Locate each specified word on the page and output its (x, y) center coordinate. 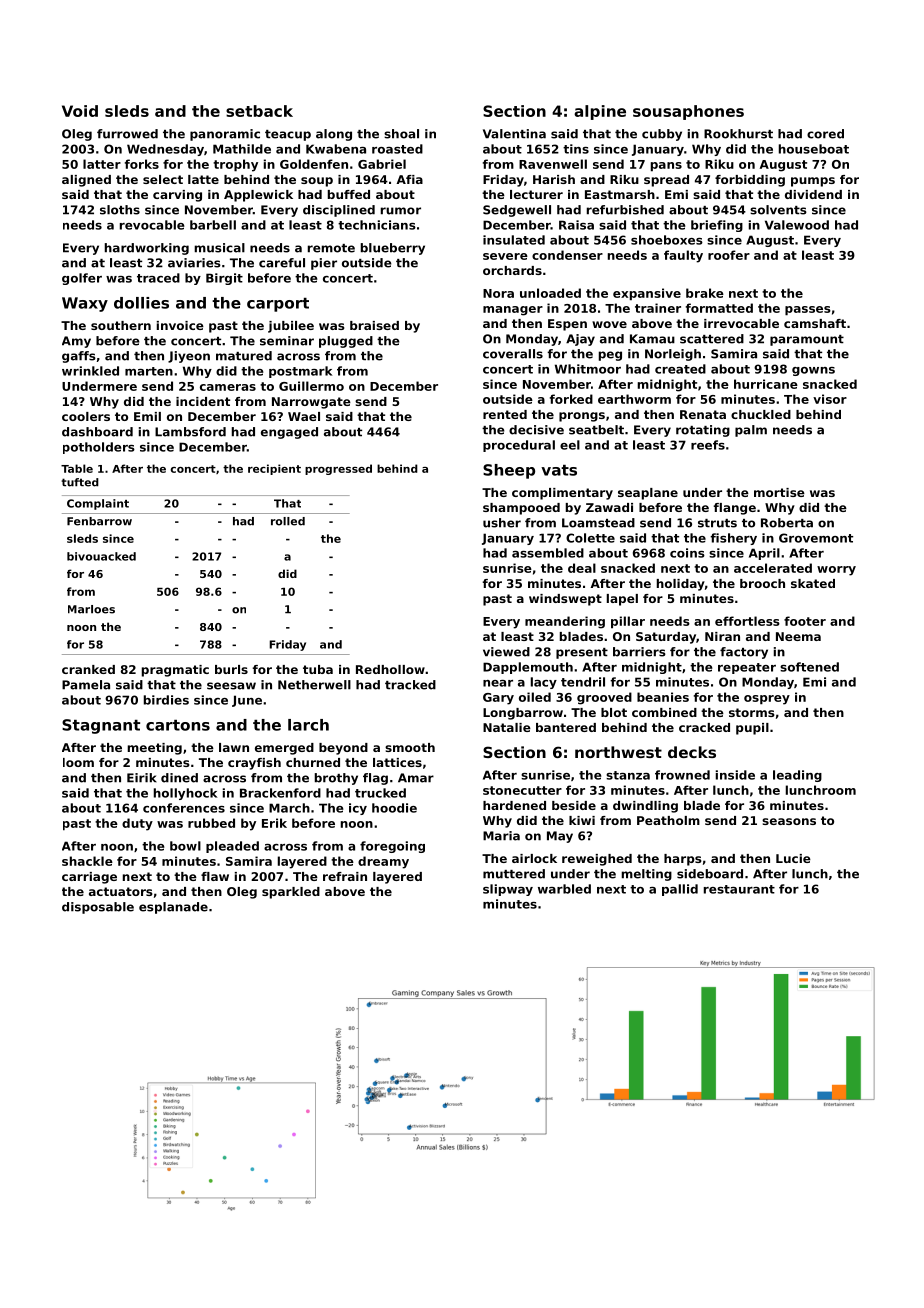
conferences (184, 808)
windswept (565, 600)
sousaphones (688, 112)
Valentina (514, 134)
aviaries (194, 263)
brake (705, 293)
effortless (747, 621)
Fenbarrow (99, 521)
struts (717, 523)
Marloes (91, 609)
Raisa (576, 225)
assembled (548, 553)
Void (80, 111)
